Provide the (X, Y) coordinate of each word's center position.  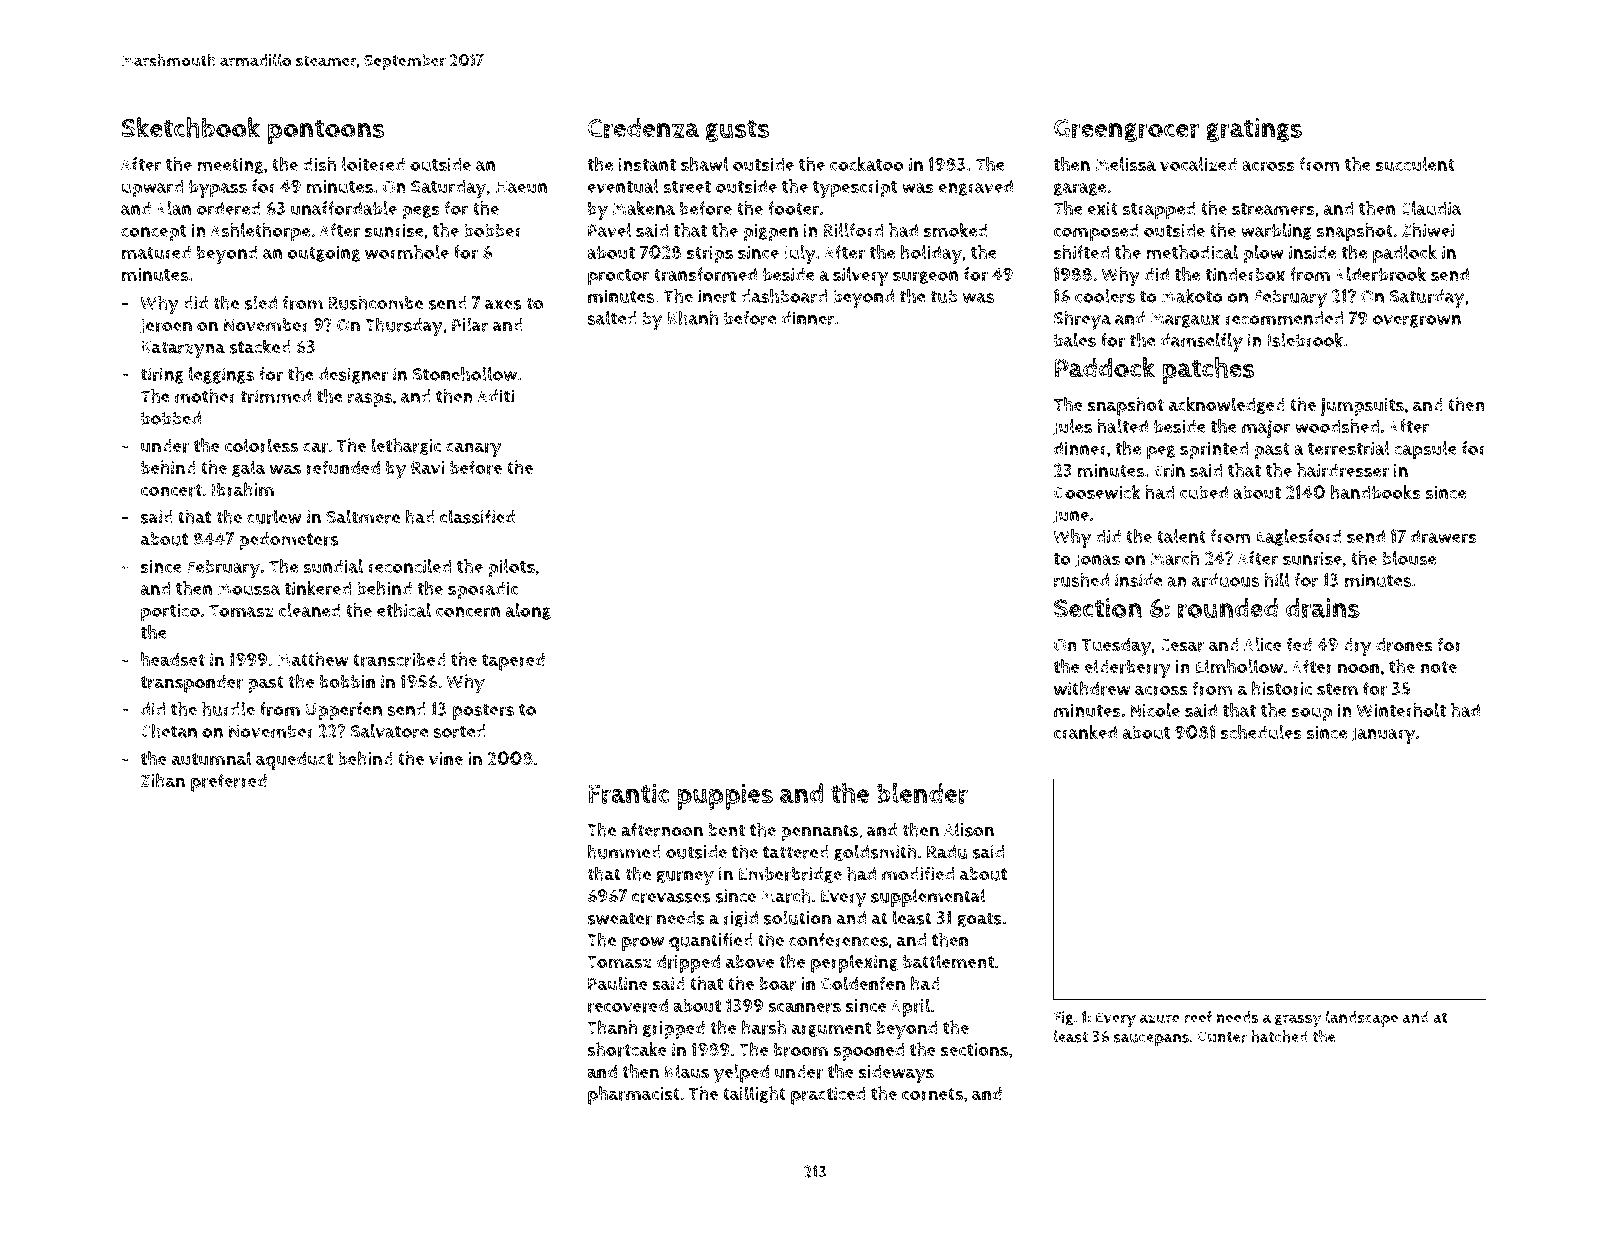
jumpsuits (1362, 407)
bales (1075, 340)
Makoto (1192, 296)
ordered (229, 208)
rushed (1081, 580)
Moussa (249, 589)
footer (793, 208)
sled (260, 302)
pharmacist (634, 1095)
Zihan (163, 780)
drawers (1444, 536)
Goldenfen (863, 983)
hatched (1279, 1036)
